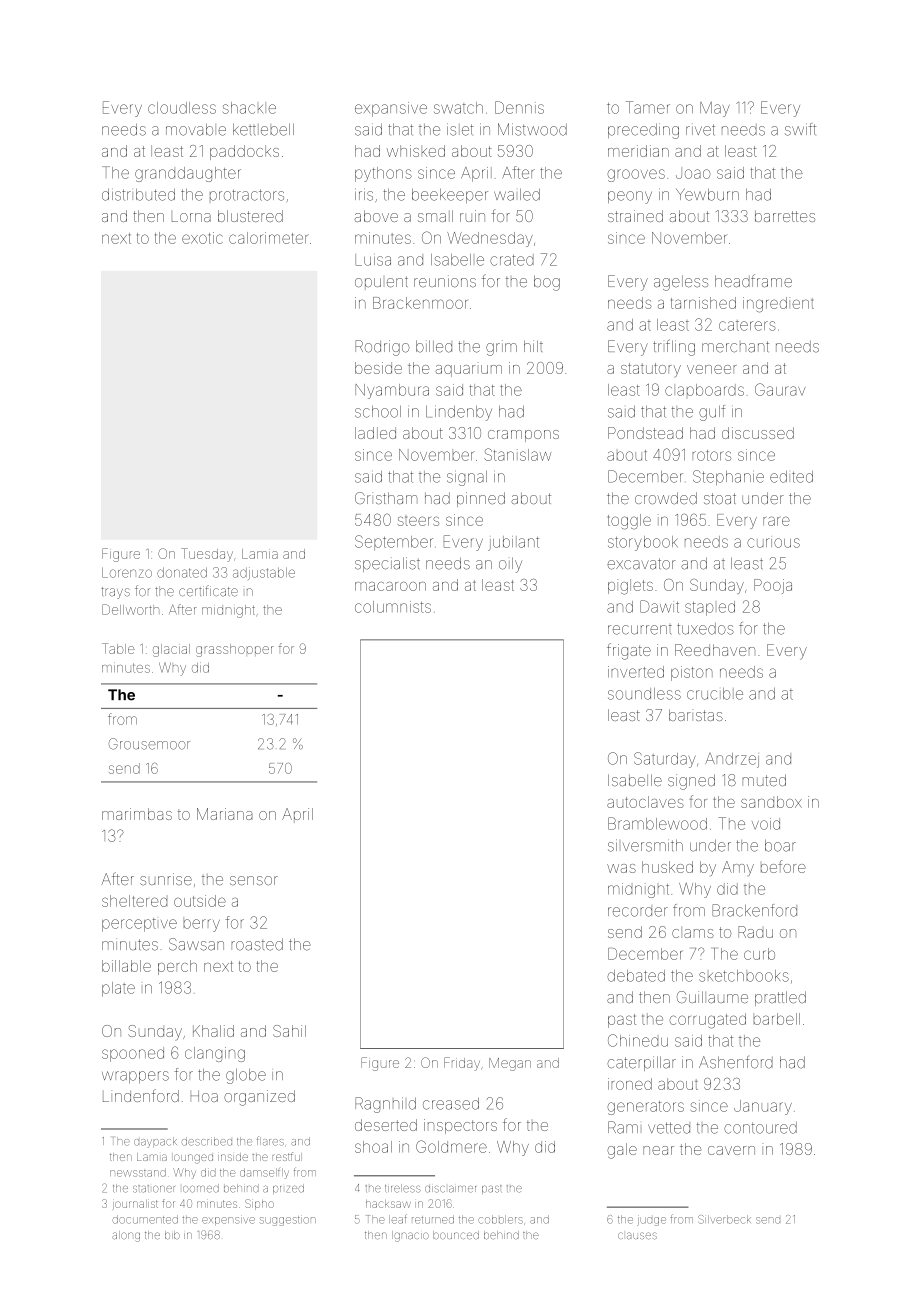 This image has height=1308, width=924. I want to click on grasshopper, so click(235, 650).
